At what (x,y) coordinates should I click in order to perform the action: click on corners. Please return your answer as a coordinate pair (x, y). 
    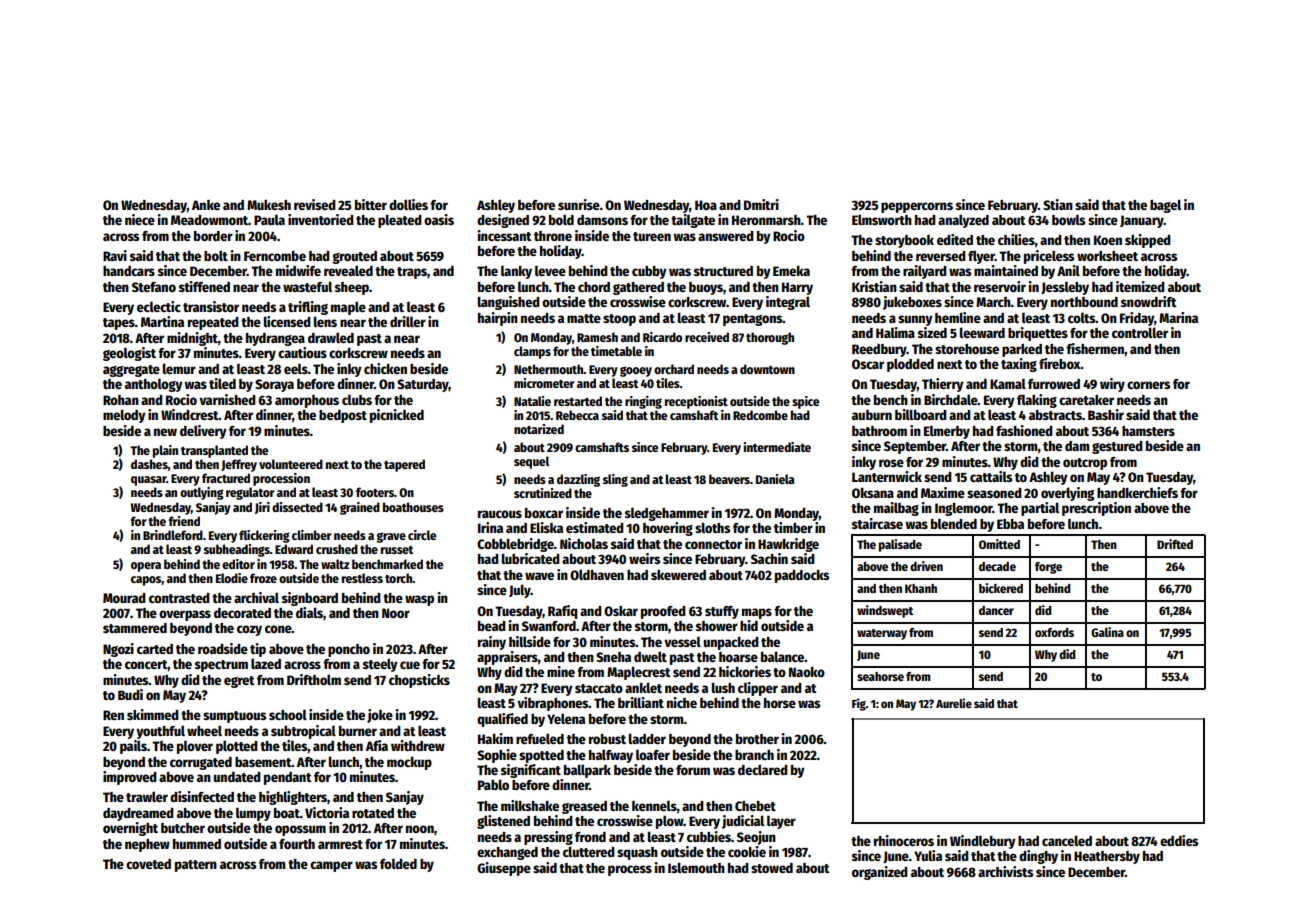
    Looking at the image, I should click on (1148, 385).
